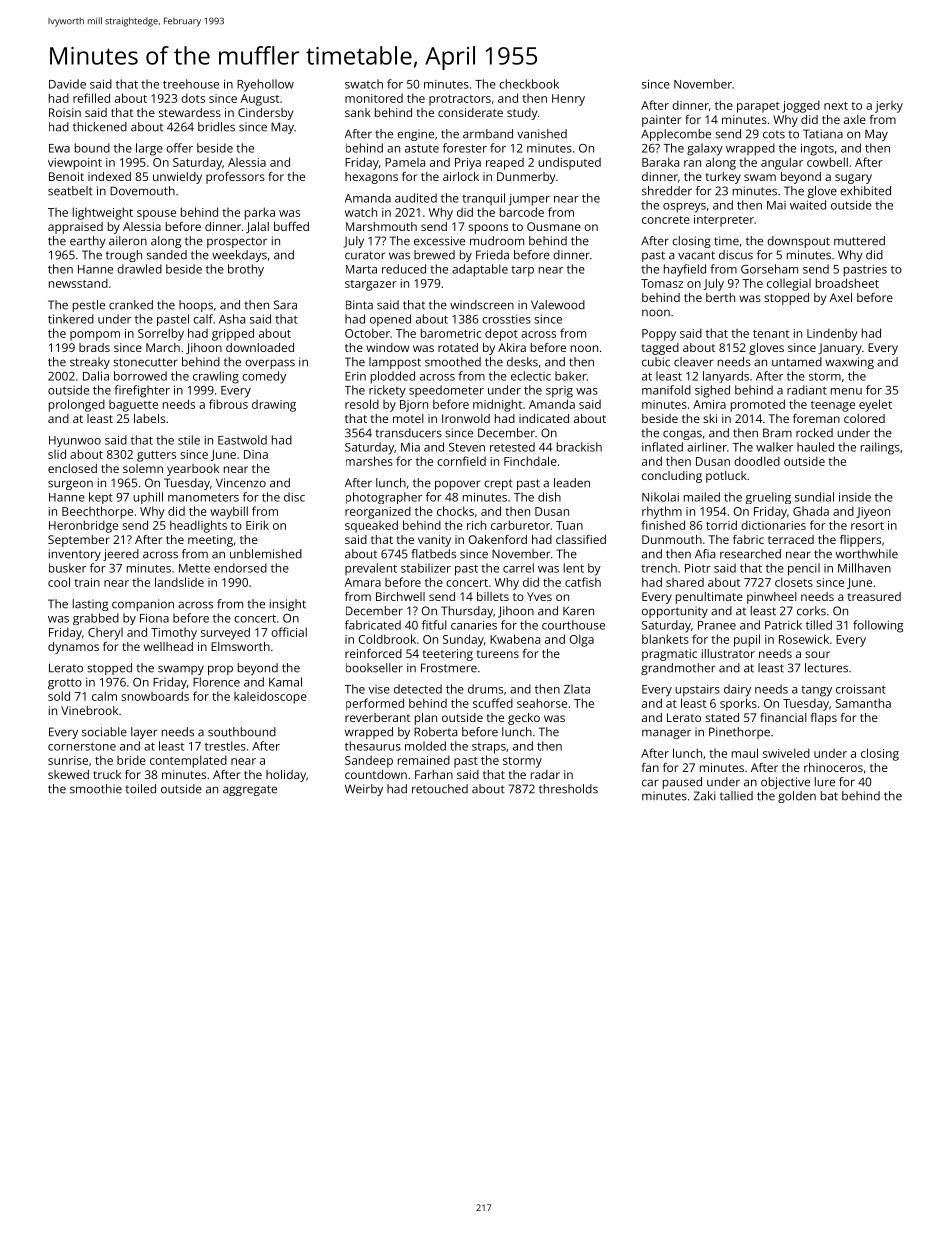 The image size is (952, 1233). I want to click on thresholds, so click(568, 789).
